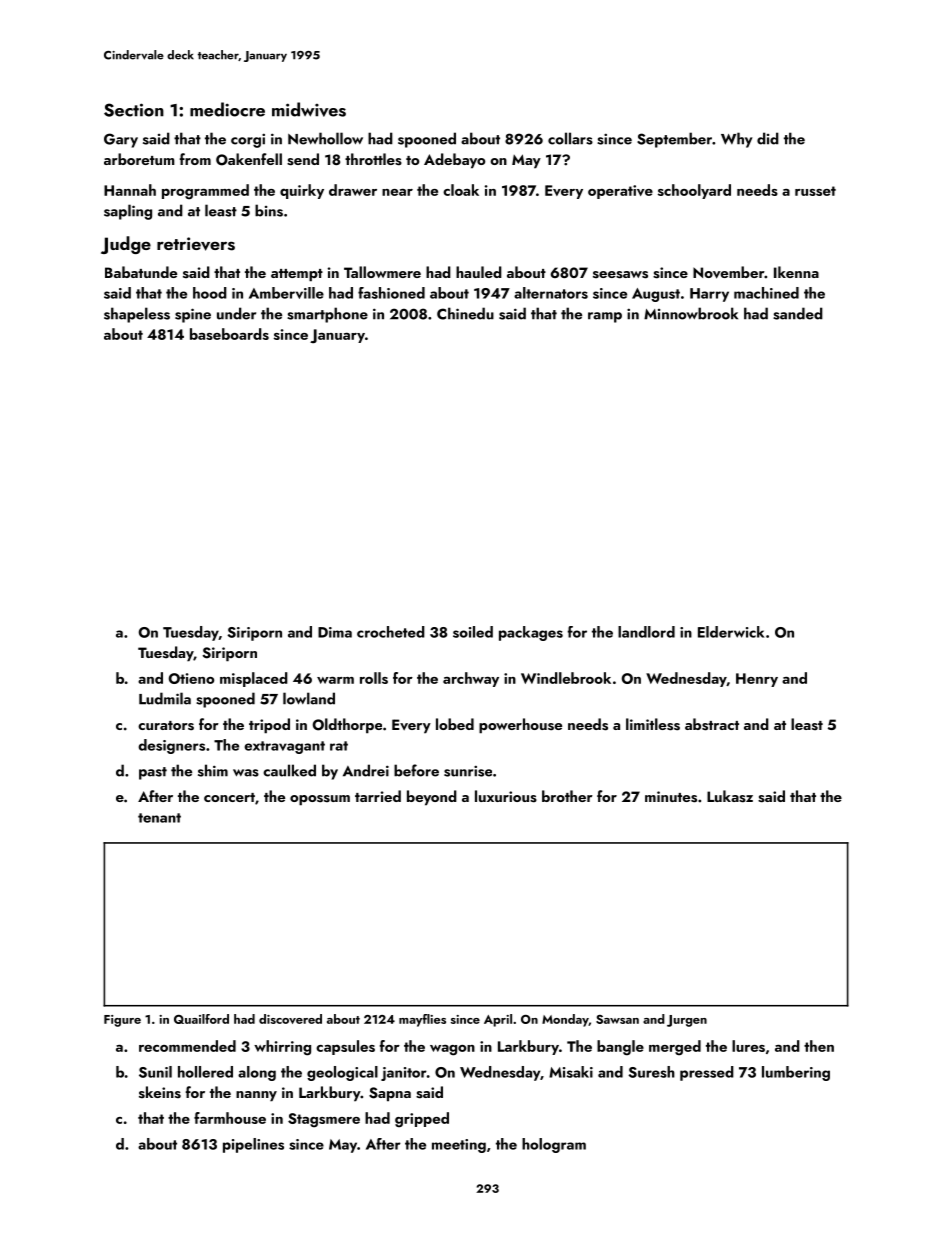 This document has height=1233, width=952. Describe the element at coordinates (473, 632) in the document. I see `soiled` at that location.
